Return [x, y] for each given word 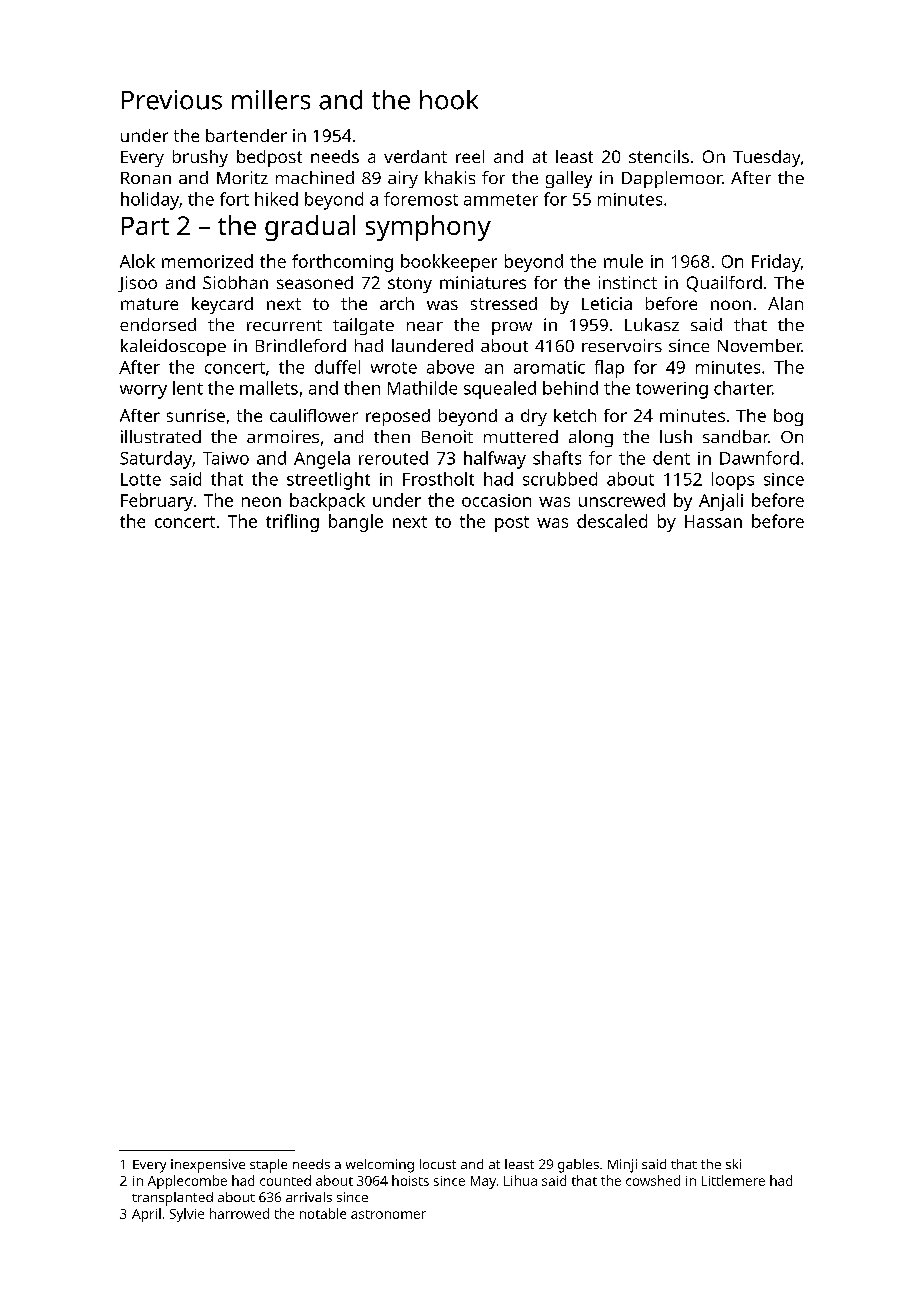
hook [449, 100]
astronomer [388, 1214]
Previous [172, 100]
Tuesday [766, 158]
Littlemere [733, 1180]
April [146, 1215]
